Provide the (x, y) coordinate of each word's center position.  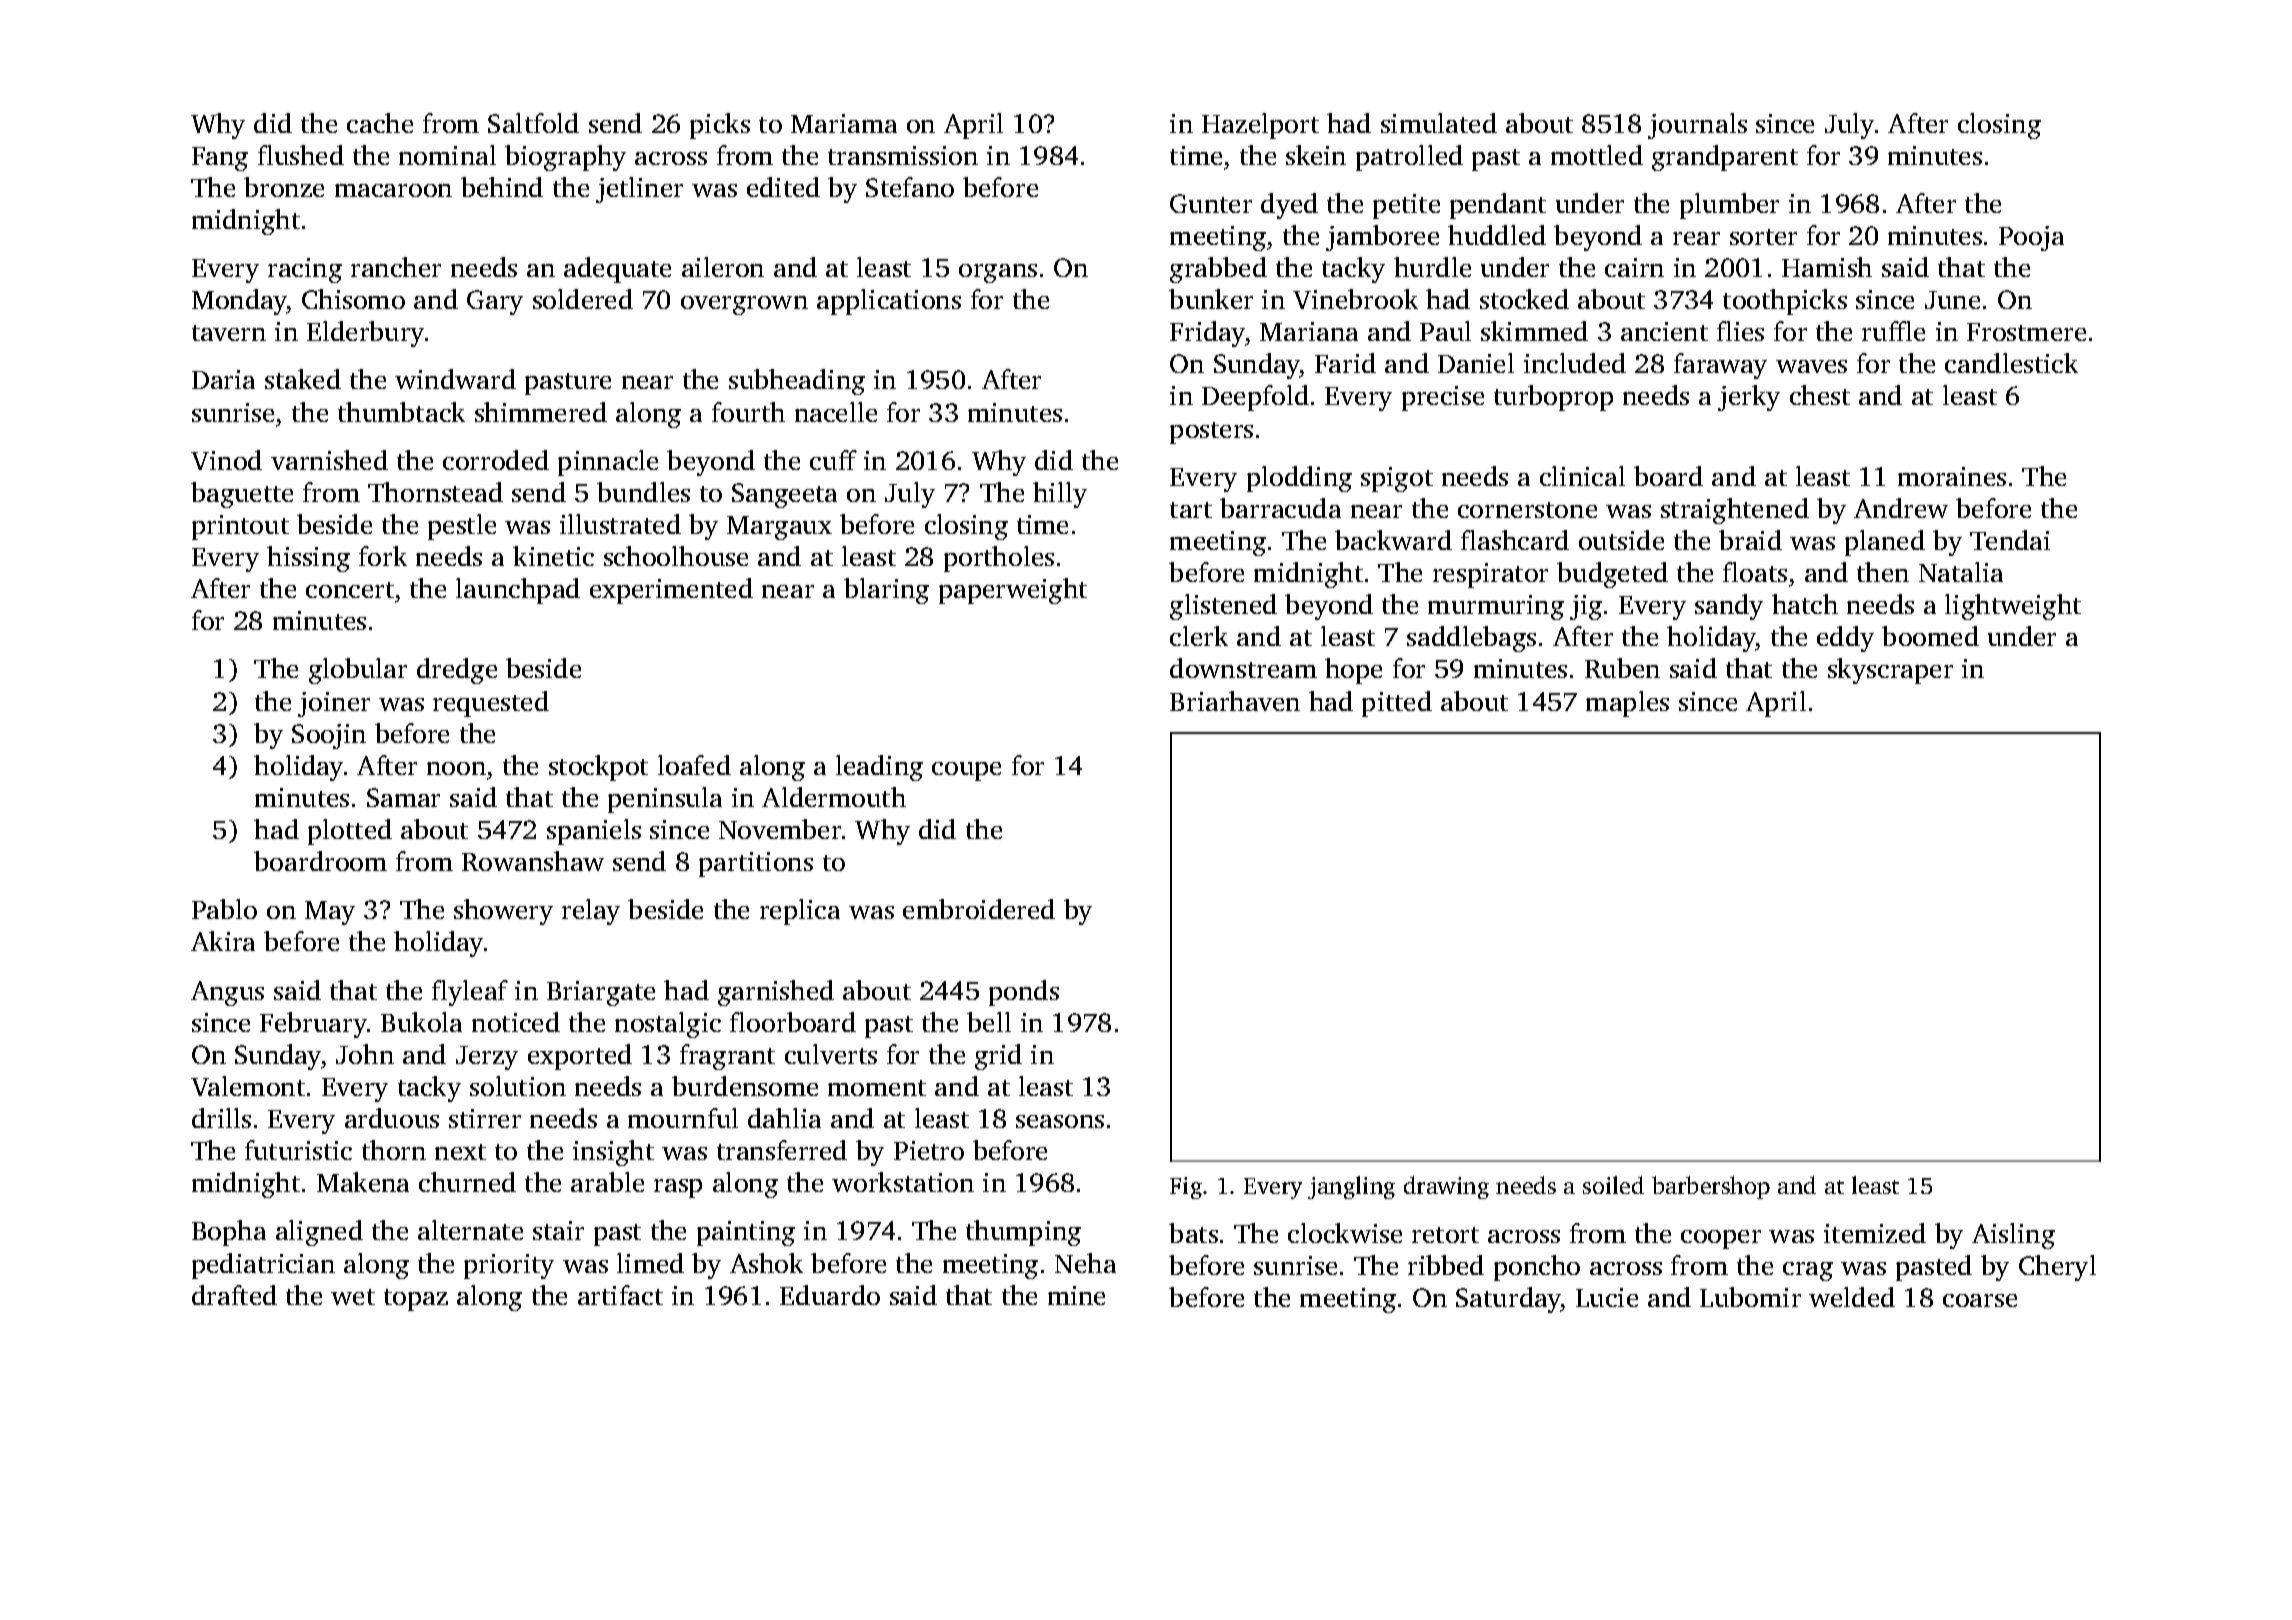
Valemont (248, 1086)
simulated (1439, 123)
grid (998, 1057)
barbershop (1711, 1187)
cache (380, 123)
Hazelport (1260, 126)
